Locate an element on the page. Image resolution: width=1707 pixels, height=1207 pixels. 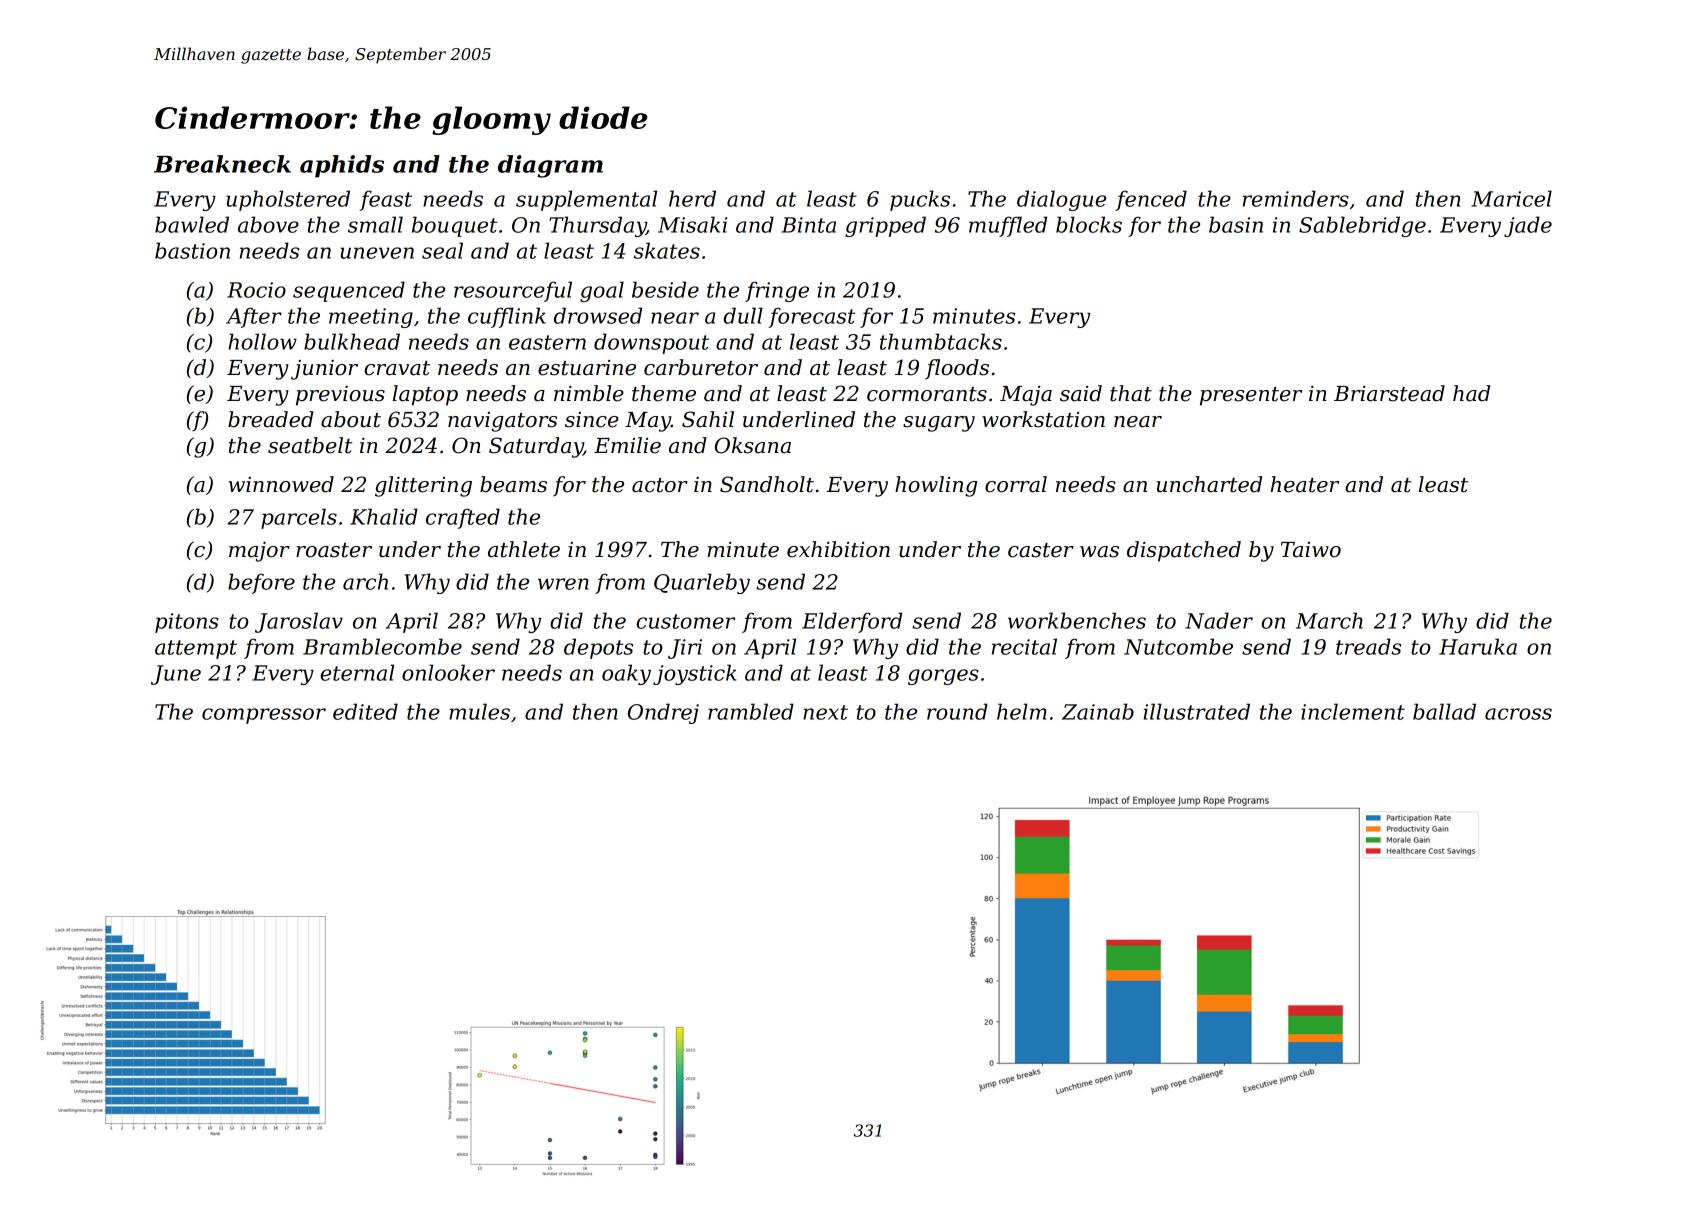
dialogue is located at coordinates (1061, 200).
